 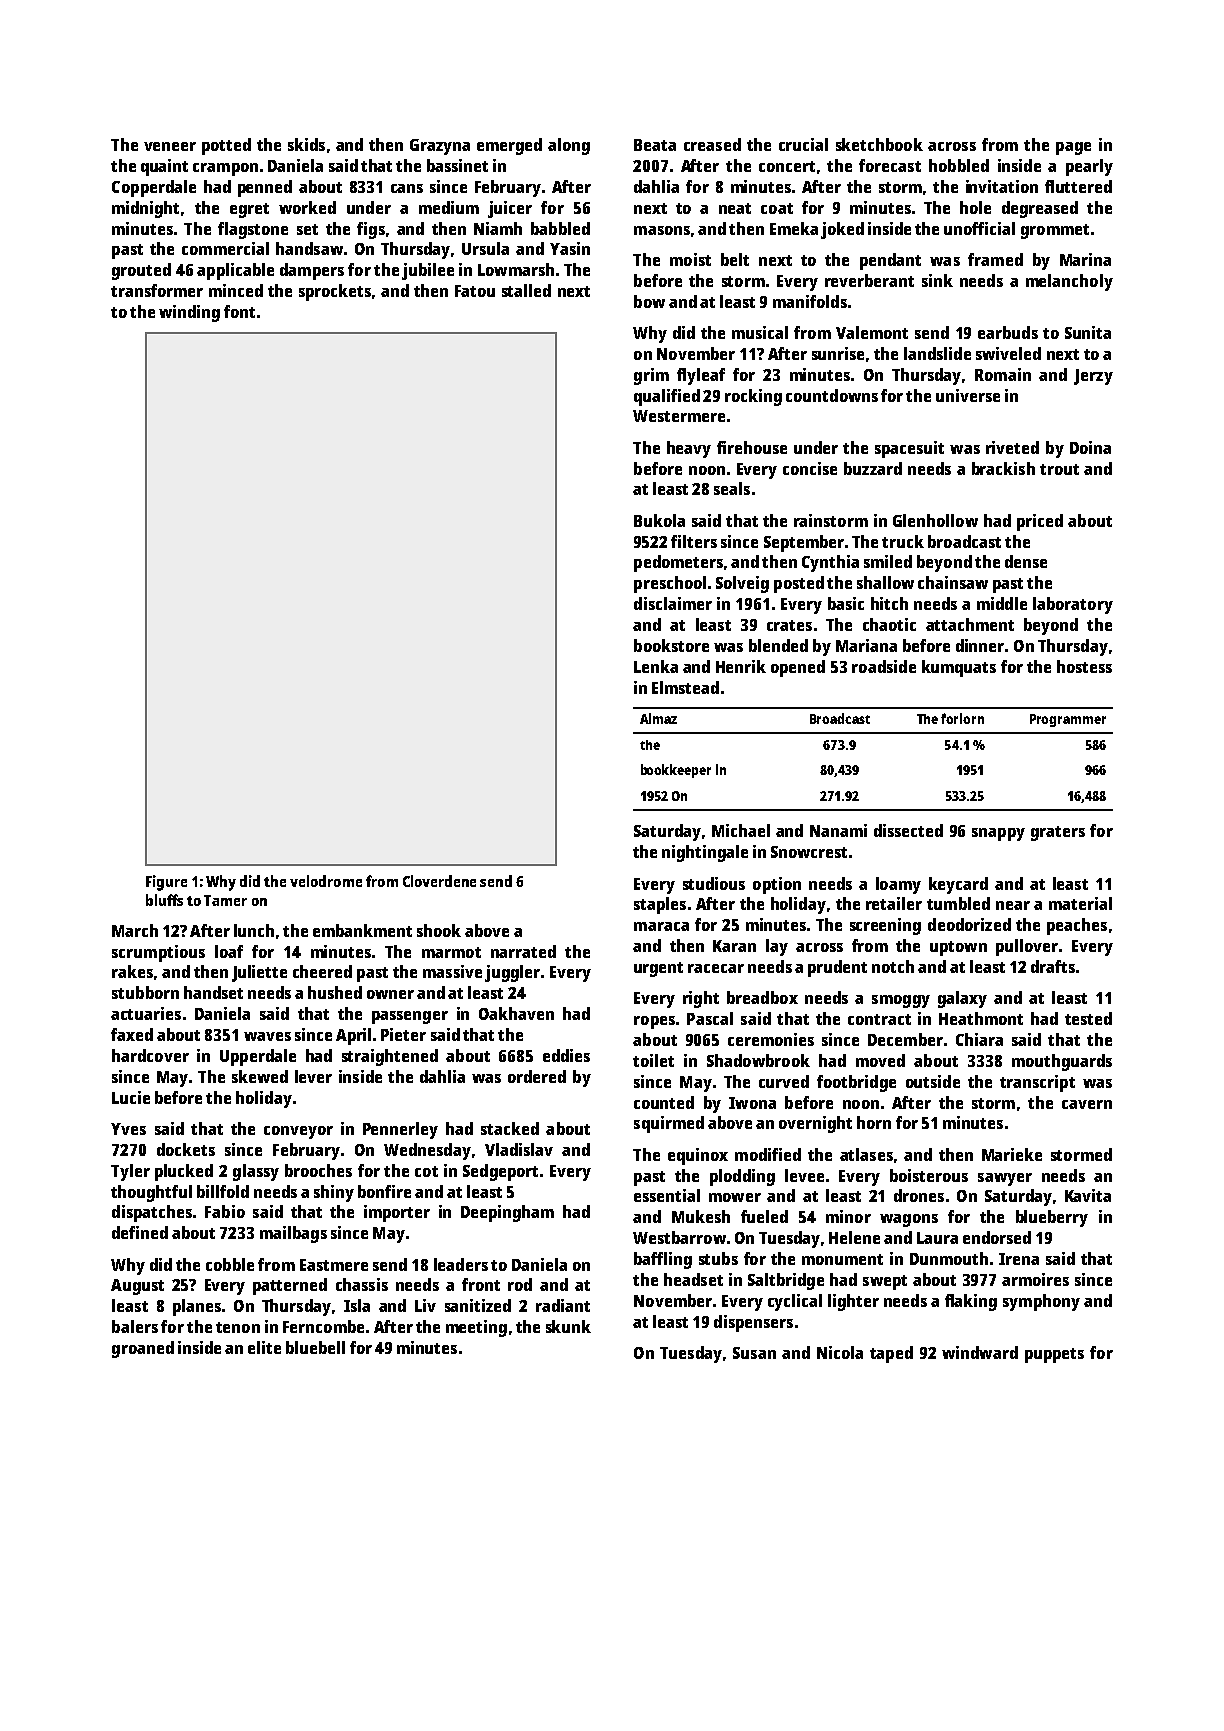 What do you see at coordinates (856, 1083) in the screenshot?
I see `footbridge` at bounding box center [856, 1083].
